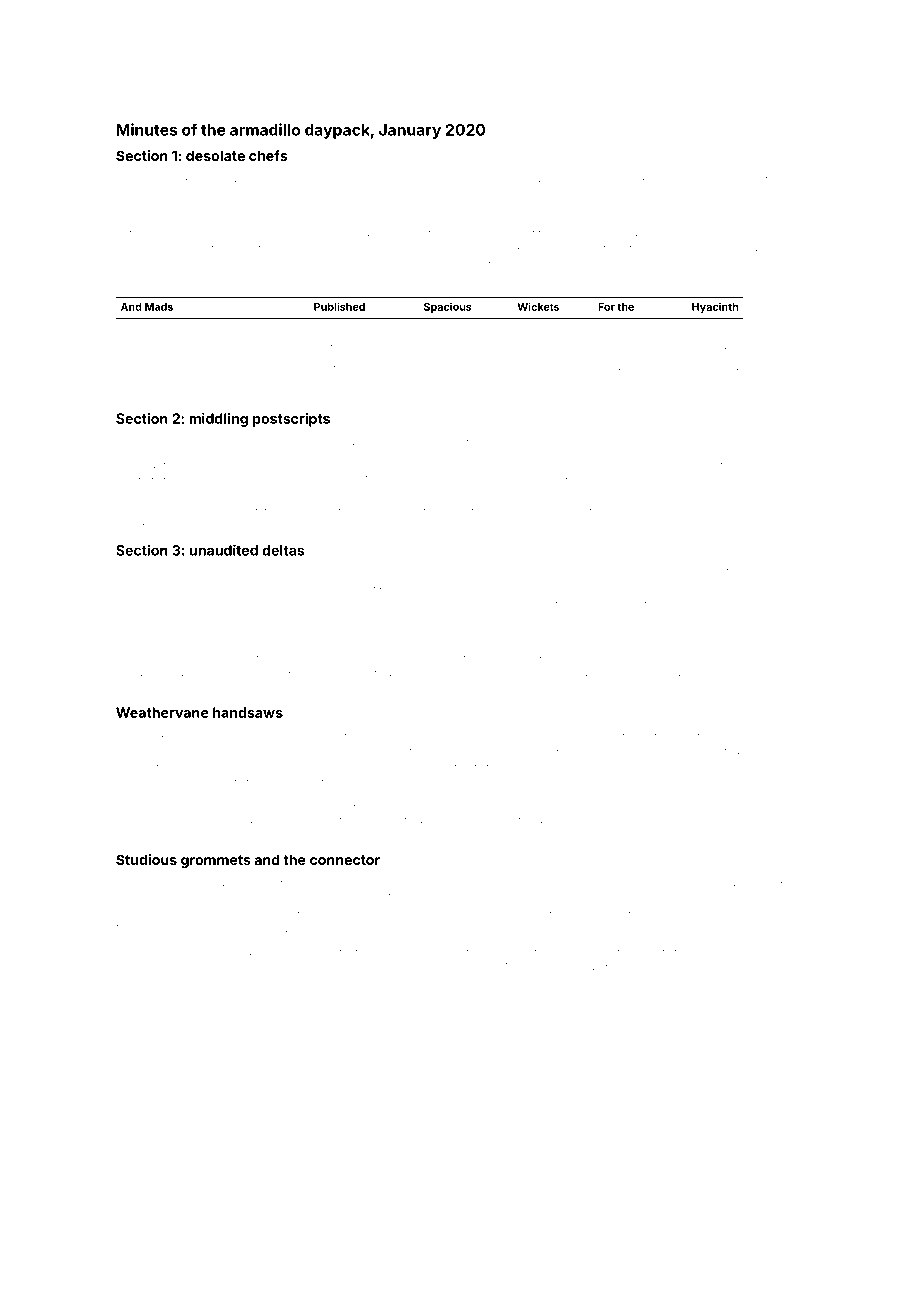 The height and width of the page is (1308, 924). What do you see at coordinates (372, 443) in the page?
I see `unicycles` at bounding box center [372, 443].
